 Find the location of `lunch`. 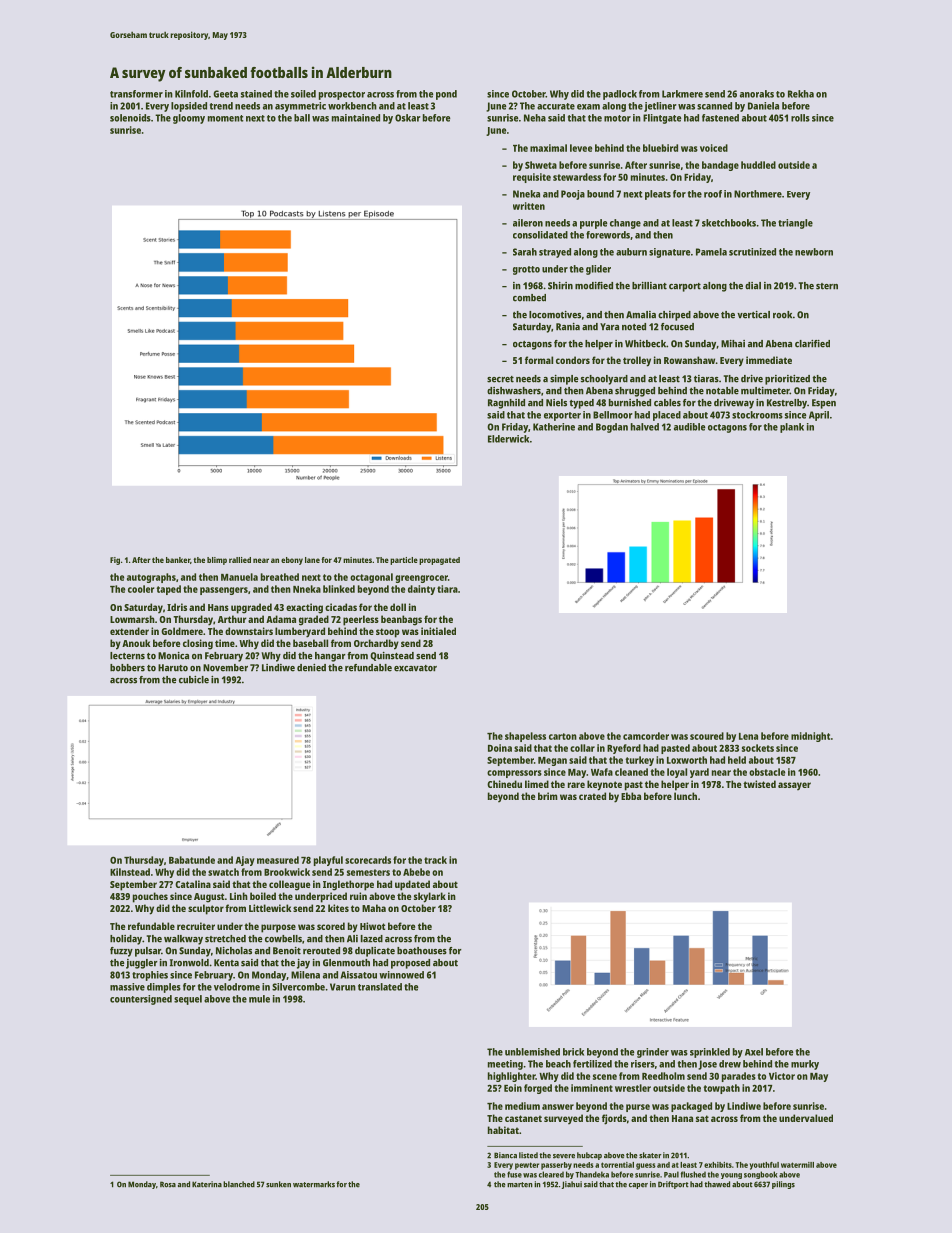

lunch is located at coordinates (685, 796).
